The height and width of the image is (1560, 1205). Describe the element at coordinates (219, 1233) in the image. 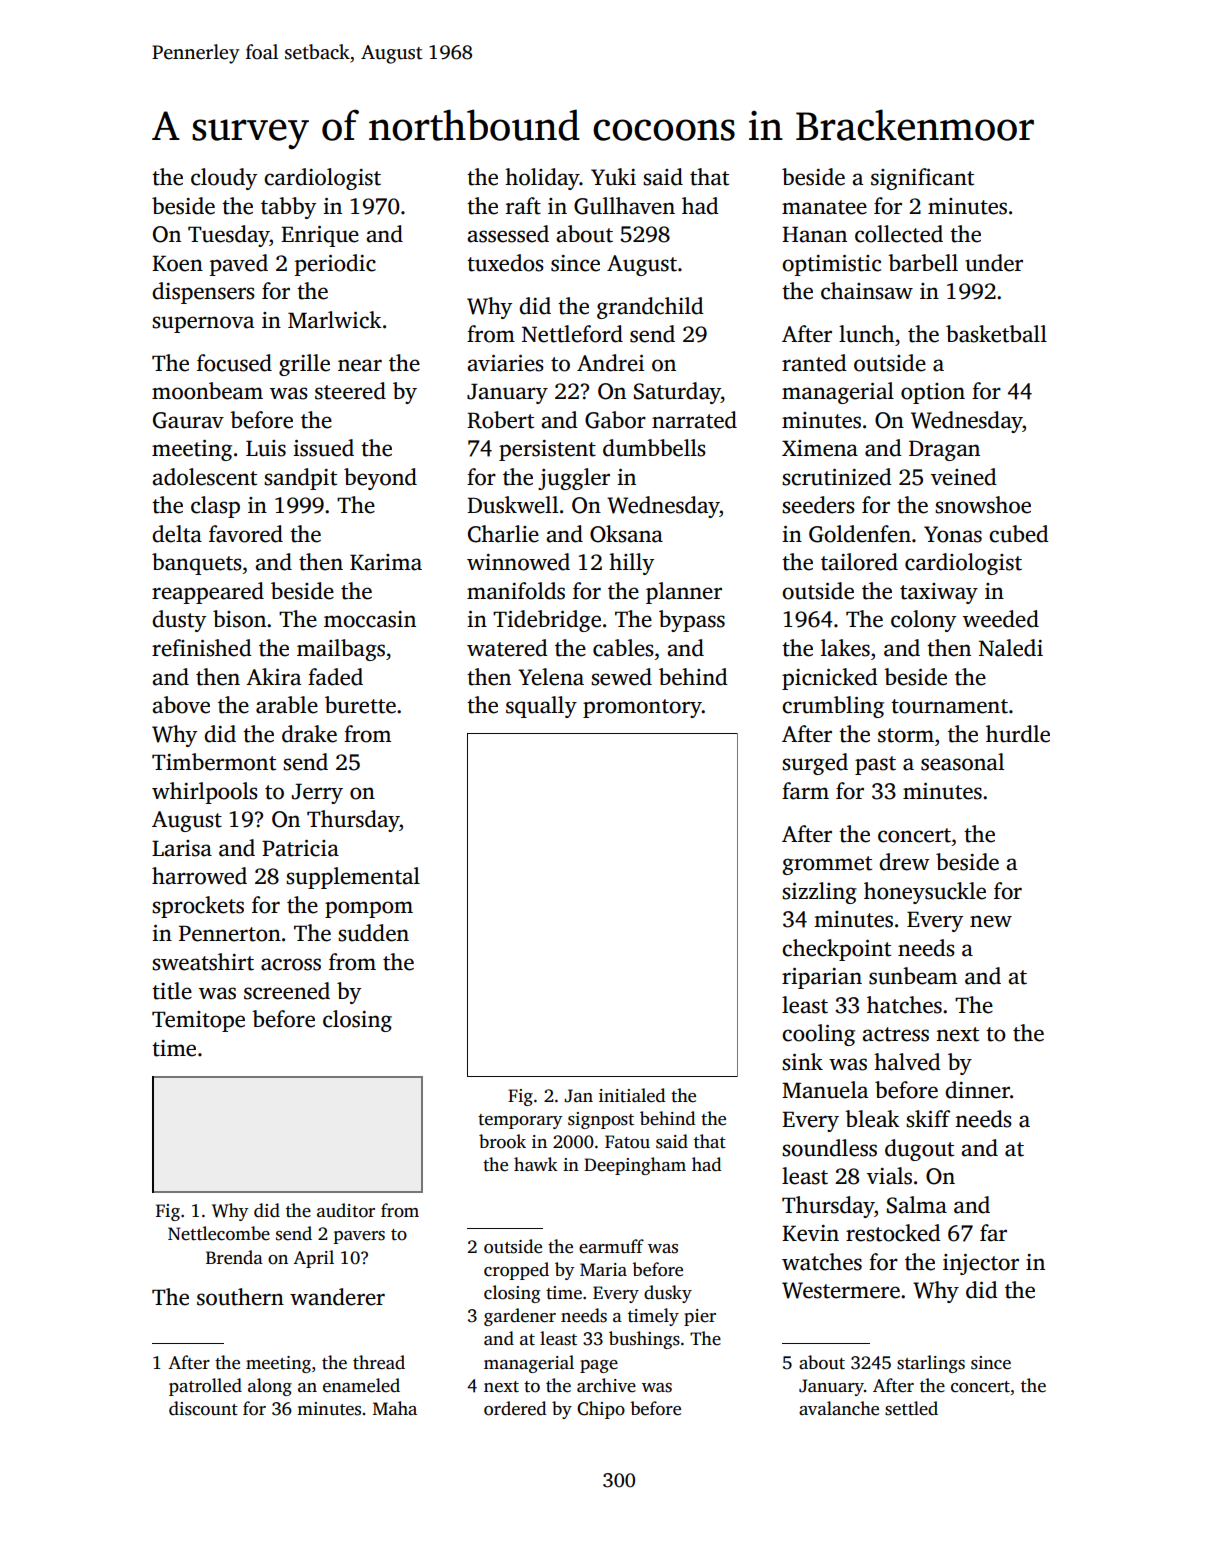

I see `Nettlecombe` at that location.
